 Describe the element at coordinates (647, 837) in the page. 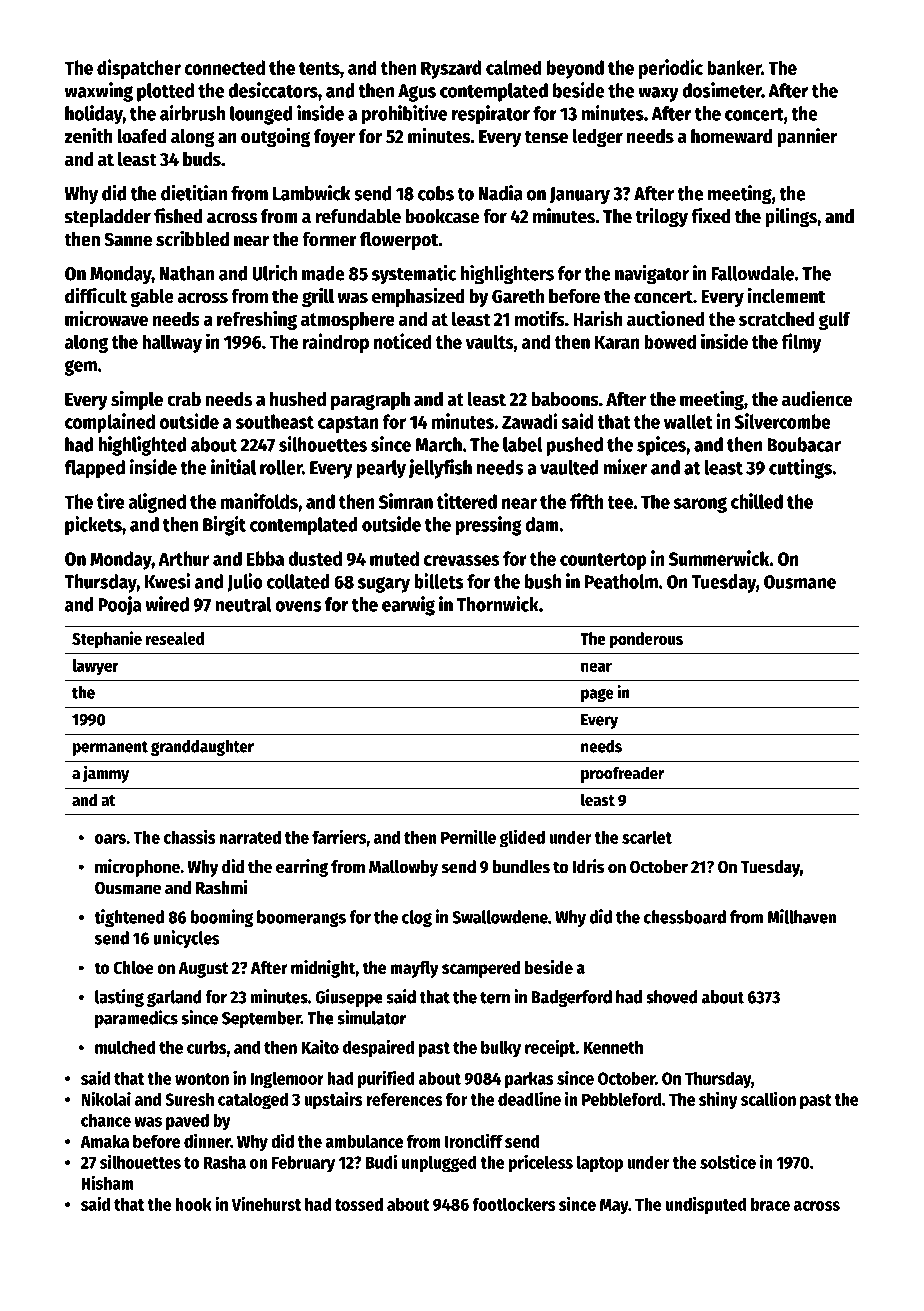

I see `scarlet` at that location.
